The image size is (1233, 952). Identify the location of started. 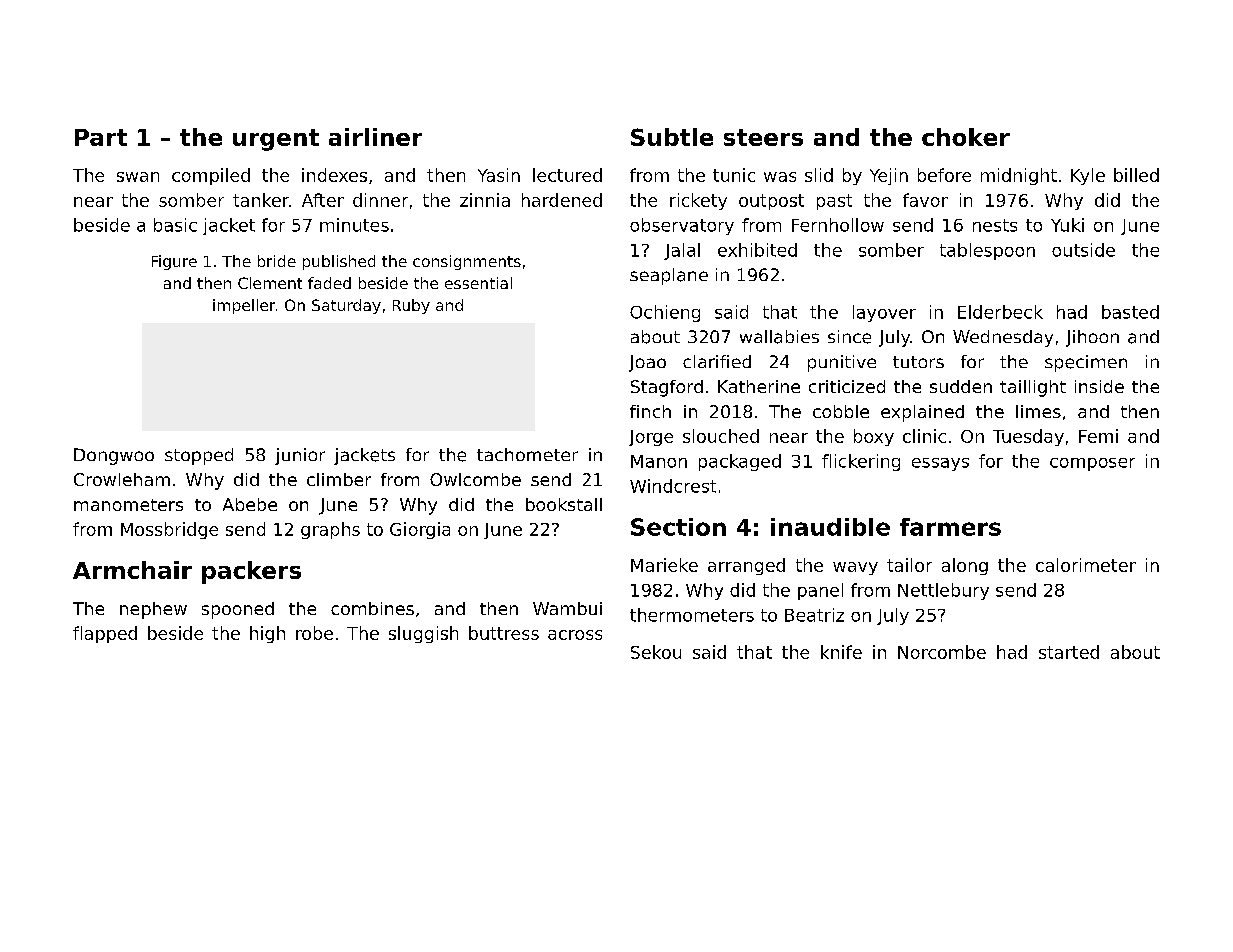
(1069, 652).
